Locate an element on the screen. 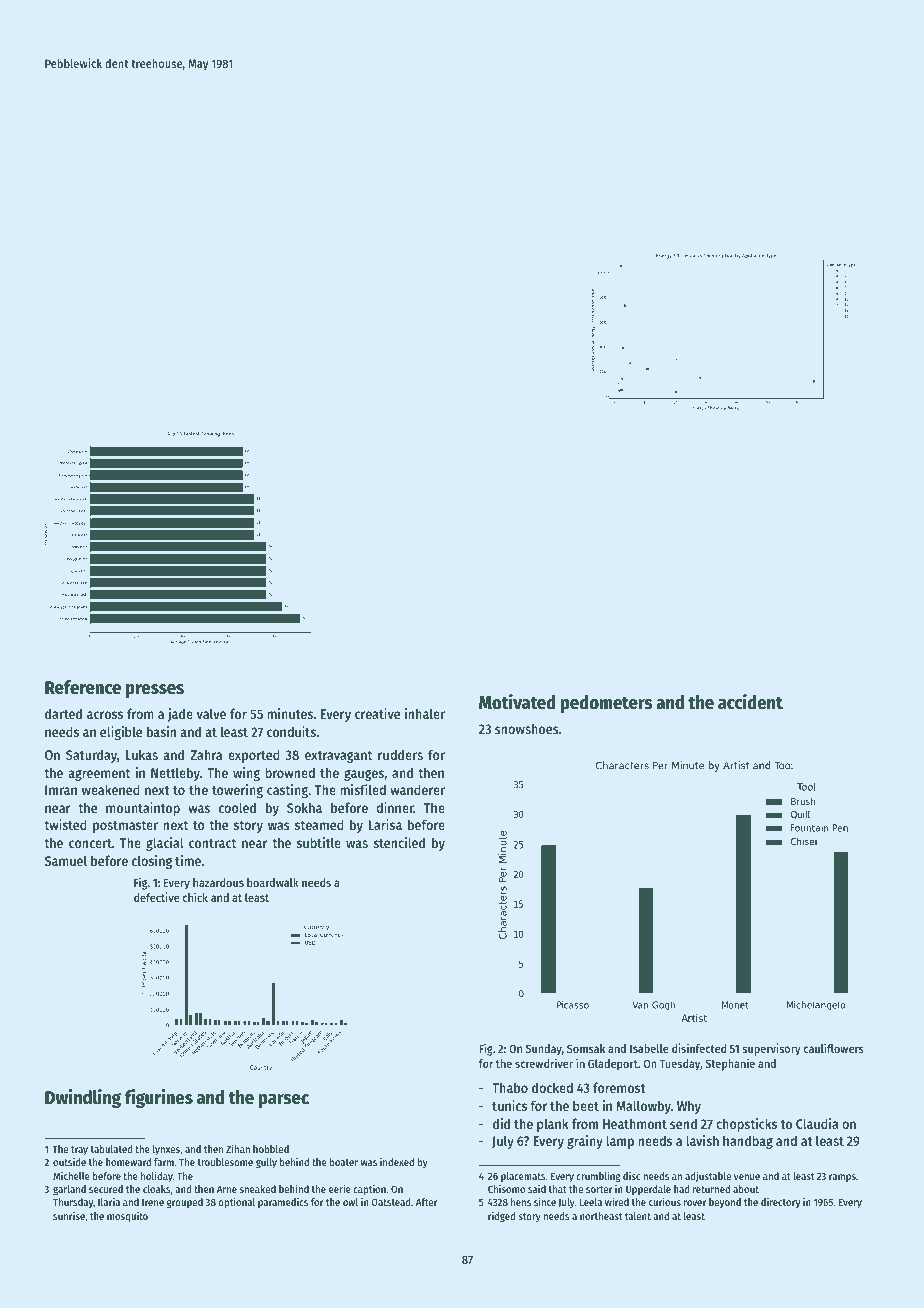  Larisa is located at coordinates (385, 824).
